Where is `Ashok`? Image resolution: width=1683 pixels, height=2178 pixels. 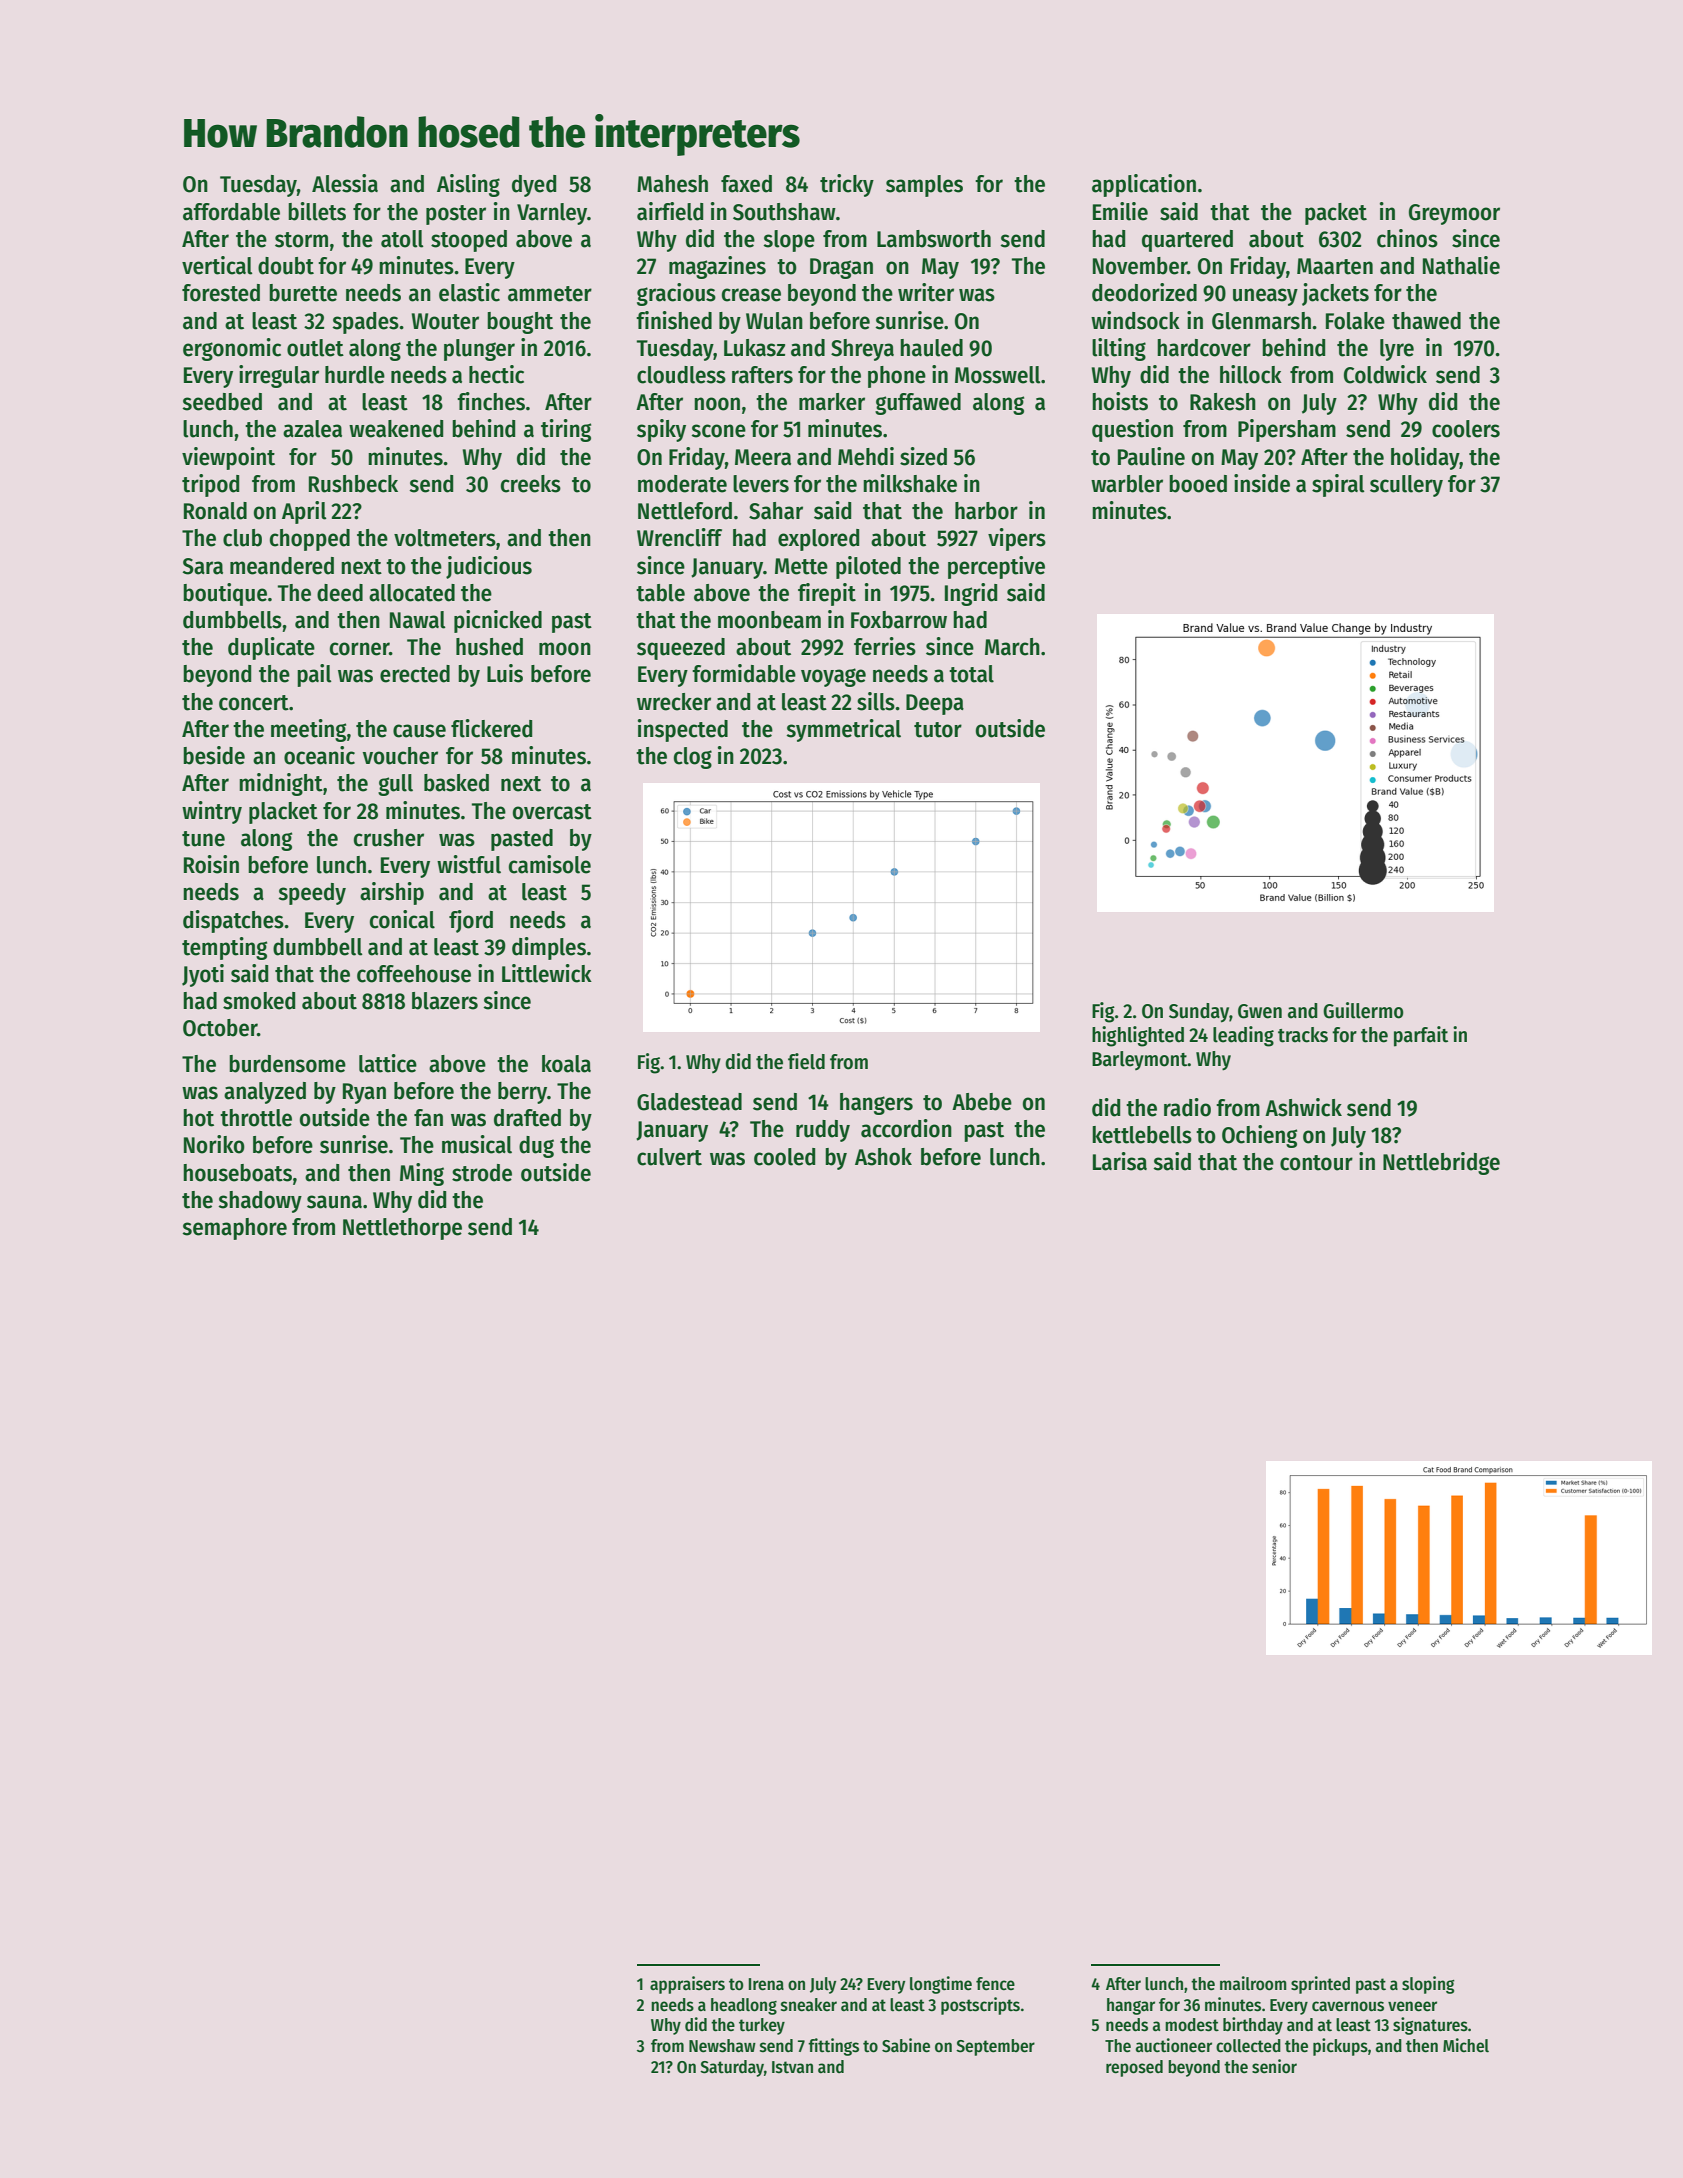 Ashok is located at coordinates (883, 1157).
